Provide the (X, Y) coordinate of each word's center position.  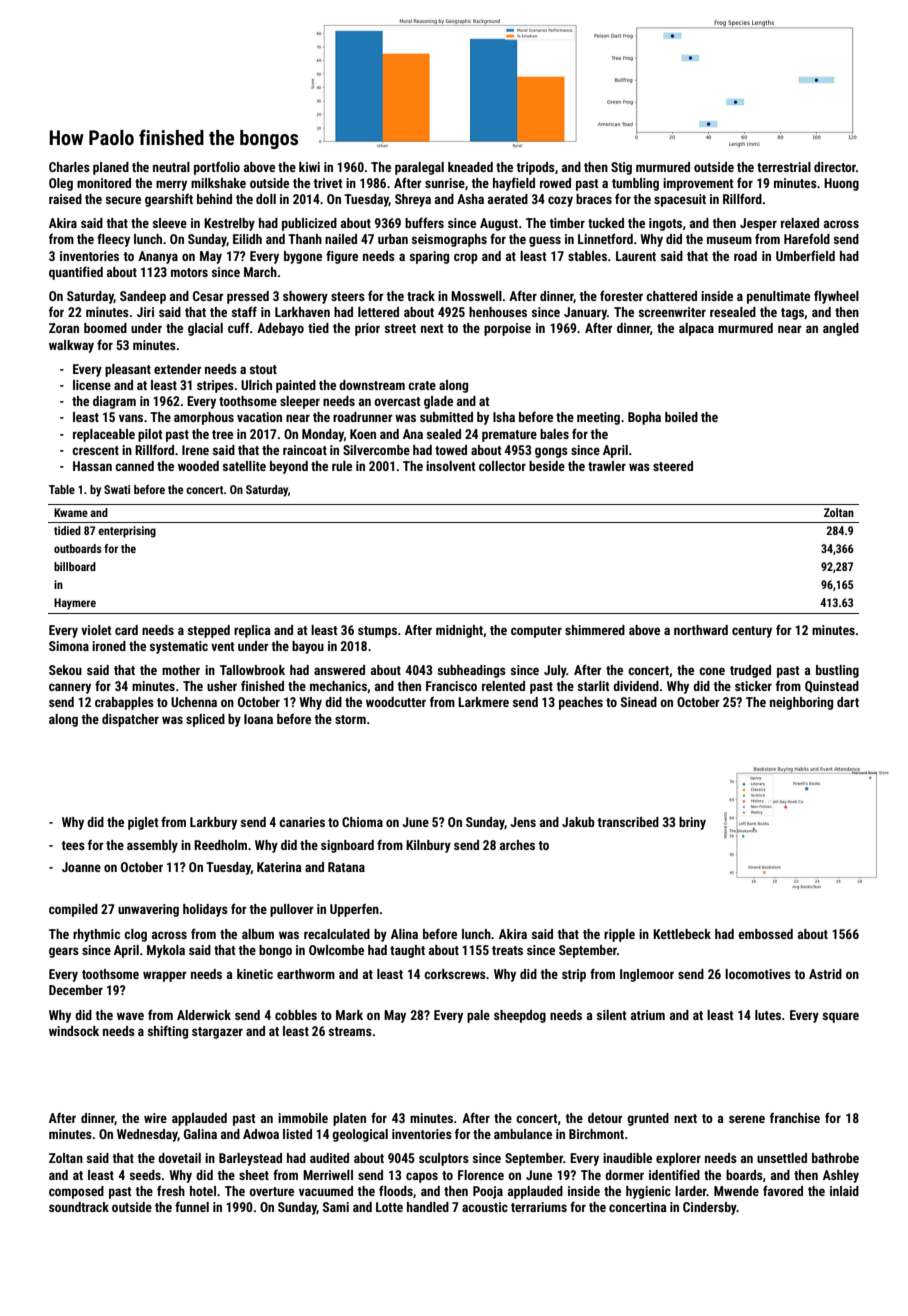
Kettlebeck (682, 934)
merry (171, 185)
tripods (535, 168)
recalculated (337, 934)
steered (673, 466)
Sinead (639, 702)
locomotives (758, 974)
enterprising (127, 532)
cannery (70, 688)
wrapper (165, 976)
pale (478, 1016)
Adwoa (261, 1134)
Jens (523, 822)
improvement (698, 184)
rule (342, 466)
